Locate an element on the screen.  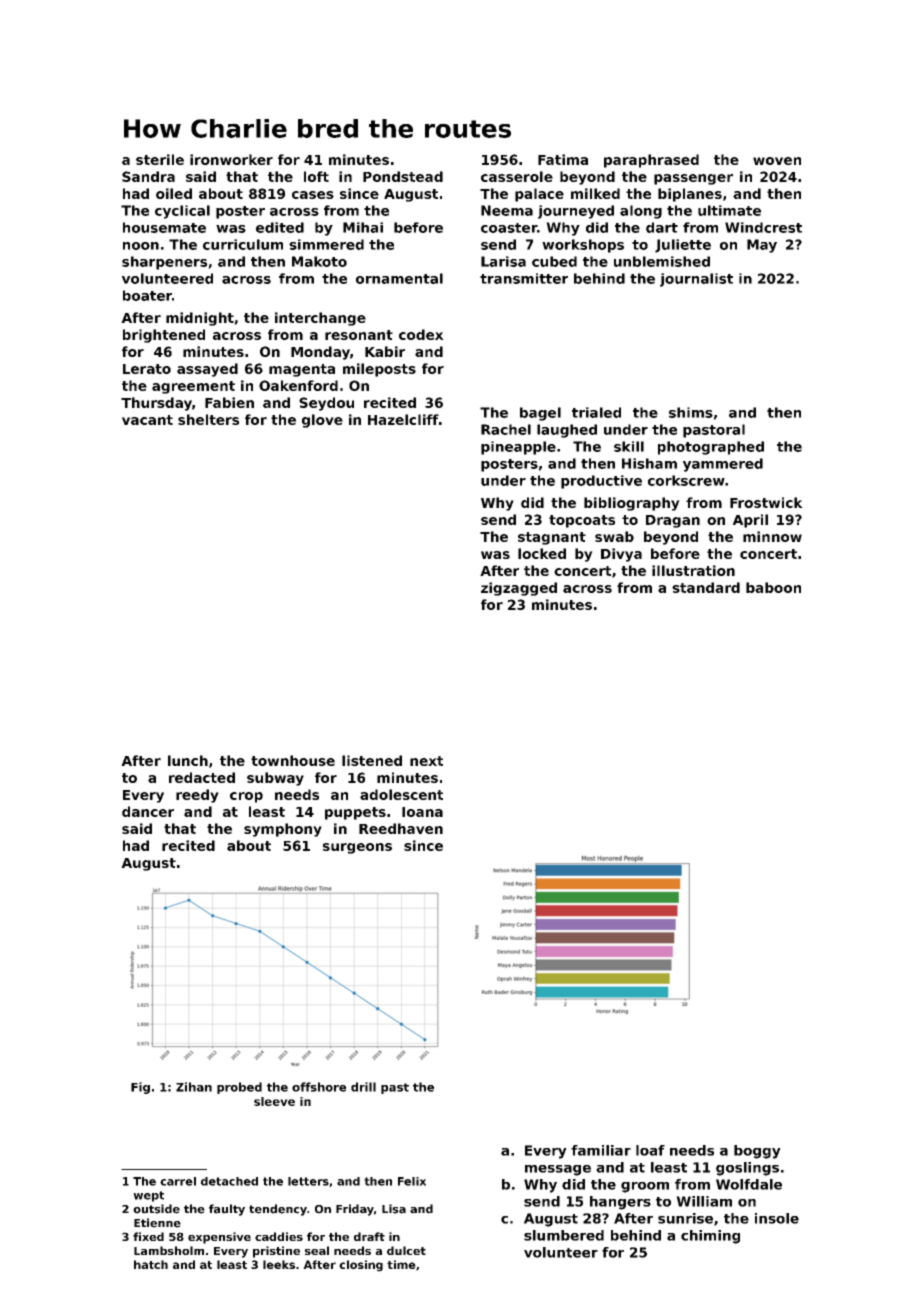
unblemished is located at coordinates (662, 261).
